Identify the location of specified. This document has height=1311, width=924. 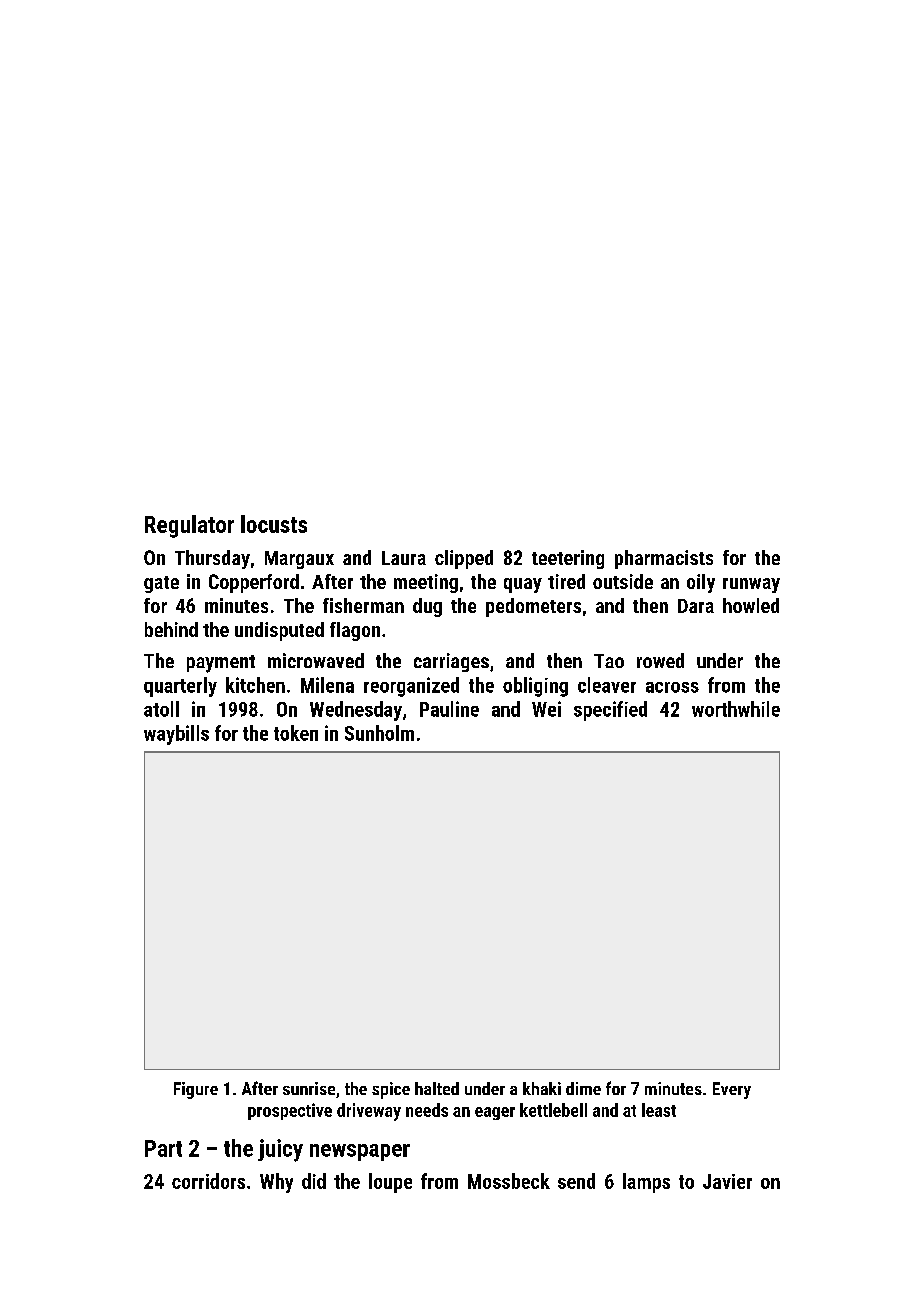
(610, 711).
